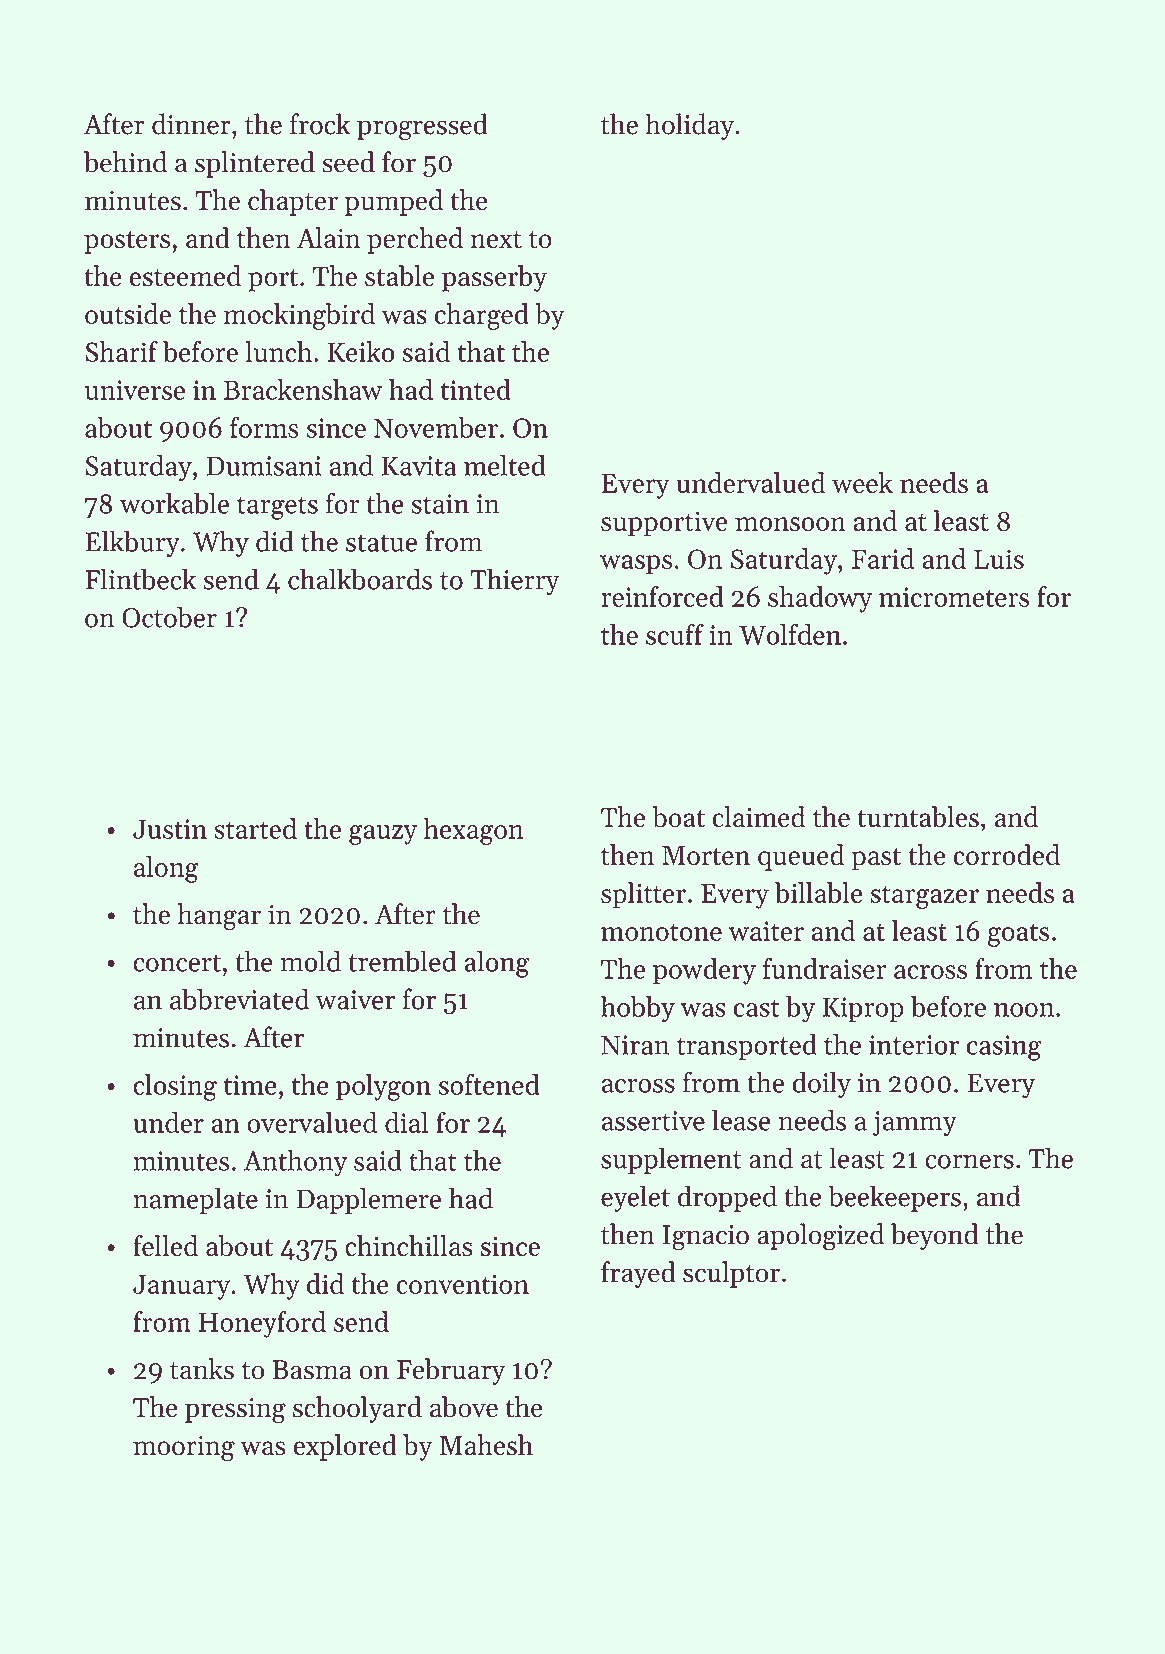  Describe the element at coordinates (790, 524) in the screenshot. I see `monsoon` at that location.
